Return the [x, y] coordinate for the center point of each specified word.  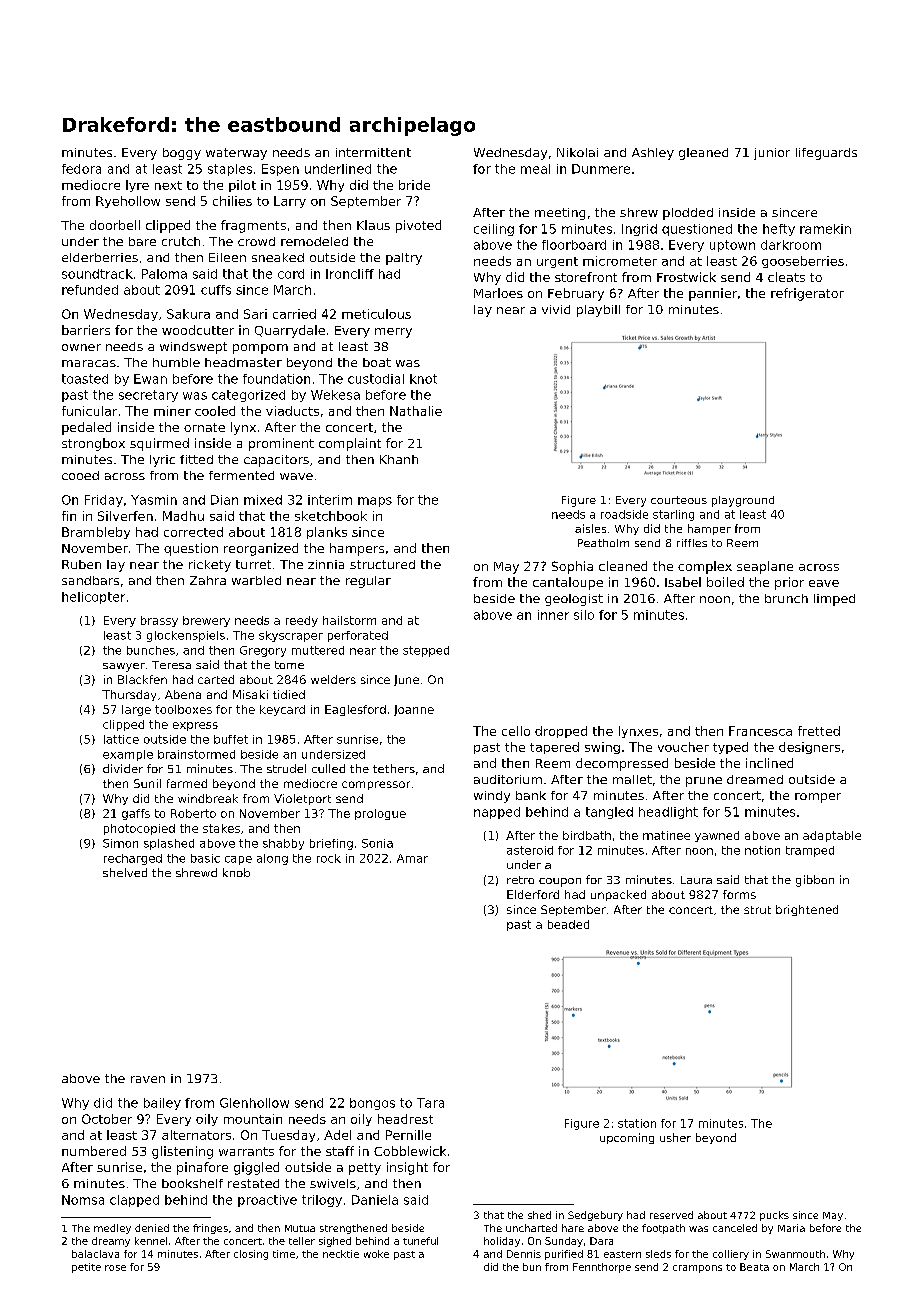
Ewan [150, 379]
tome [289, 665]
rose [115, 1268]
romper [818, 798]
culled [328, 768]
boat [377, 362]
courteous [679, 500]
